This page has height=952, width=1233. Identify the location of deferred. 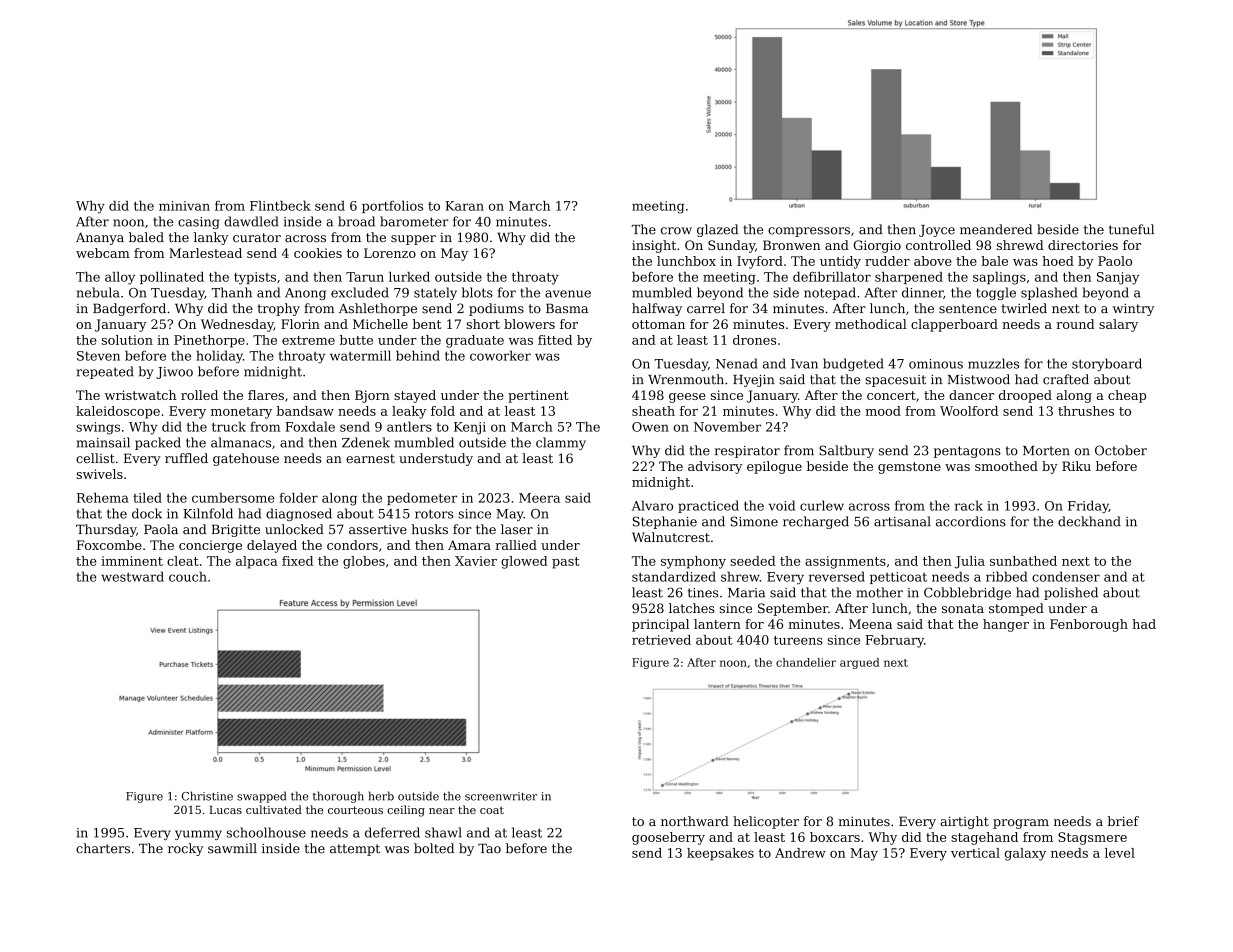
(392, 832).
